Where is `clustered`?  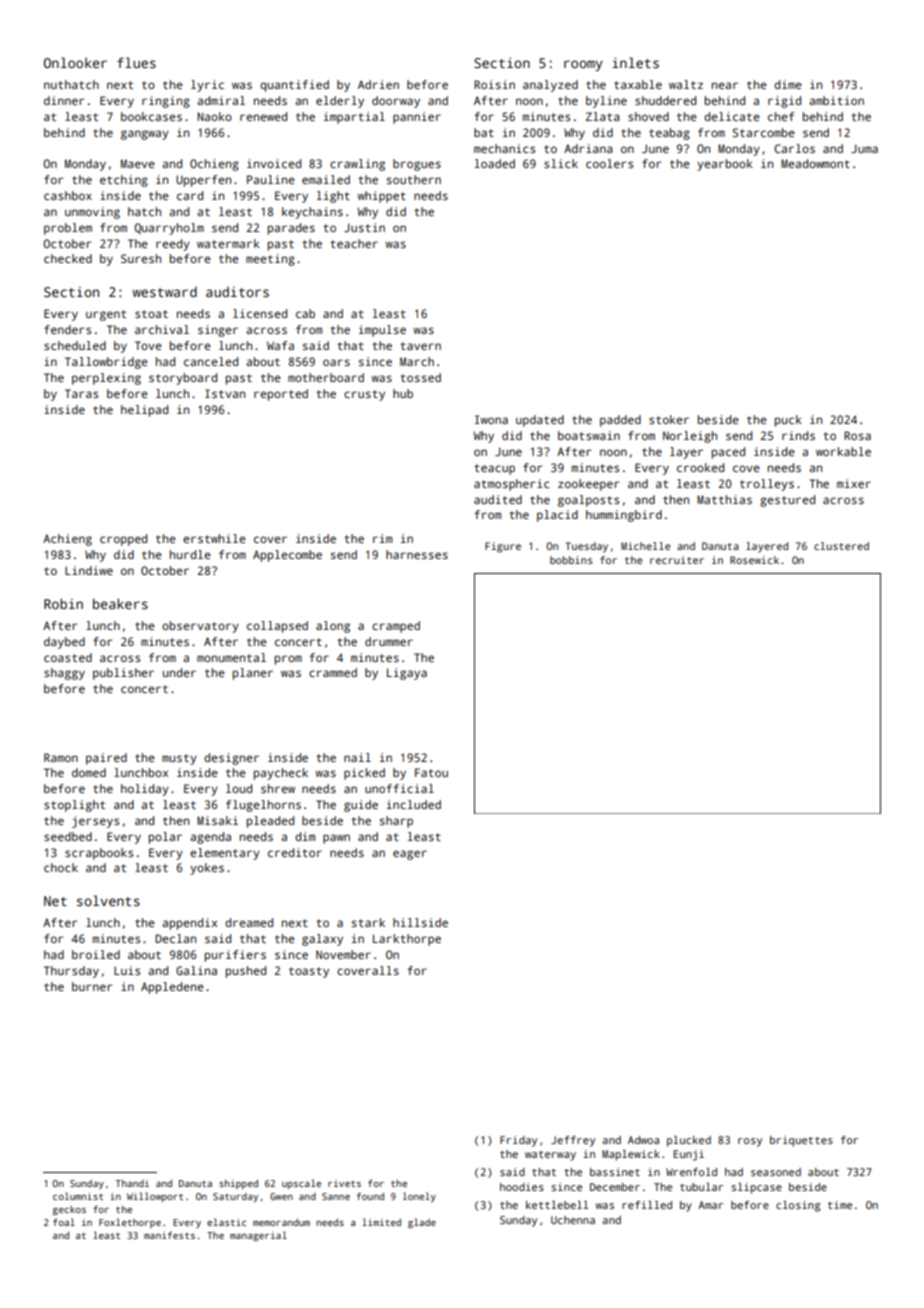
clustered is located at coordinates (841, 546).
